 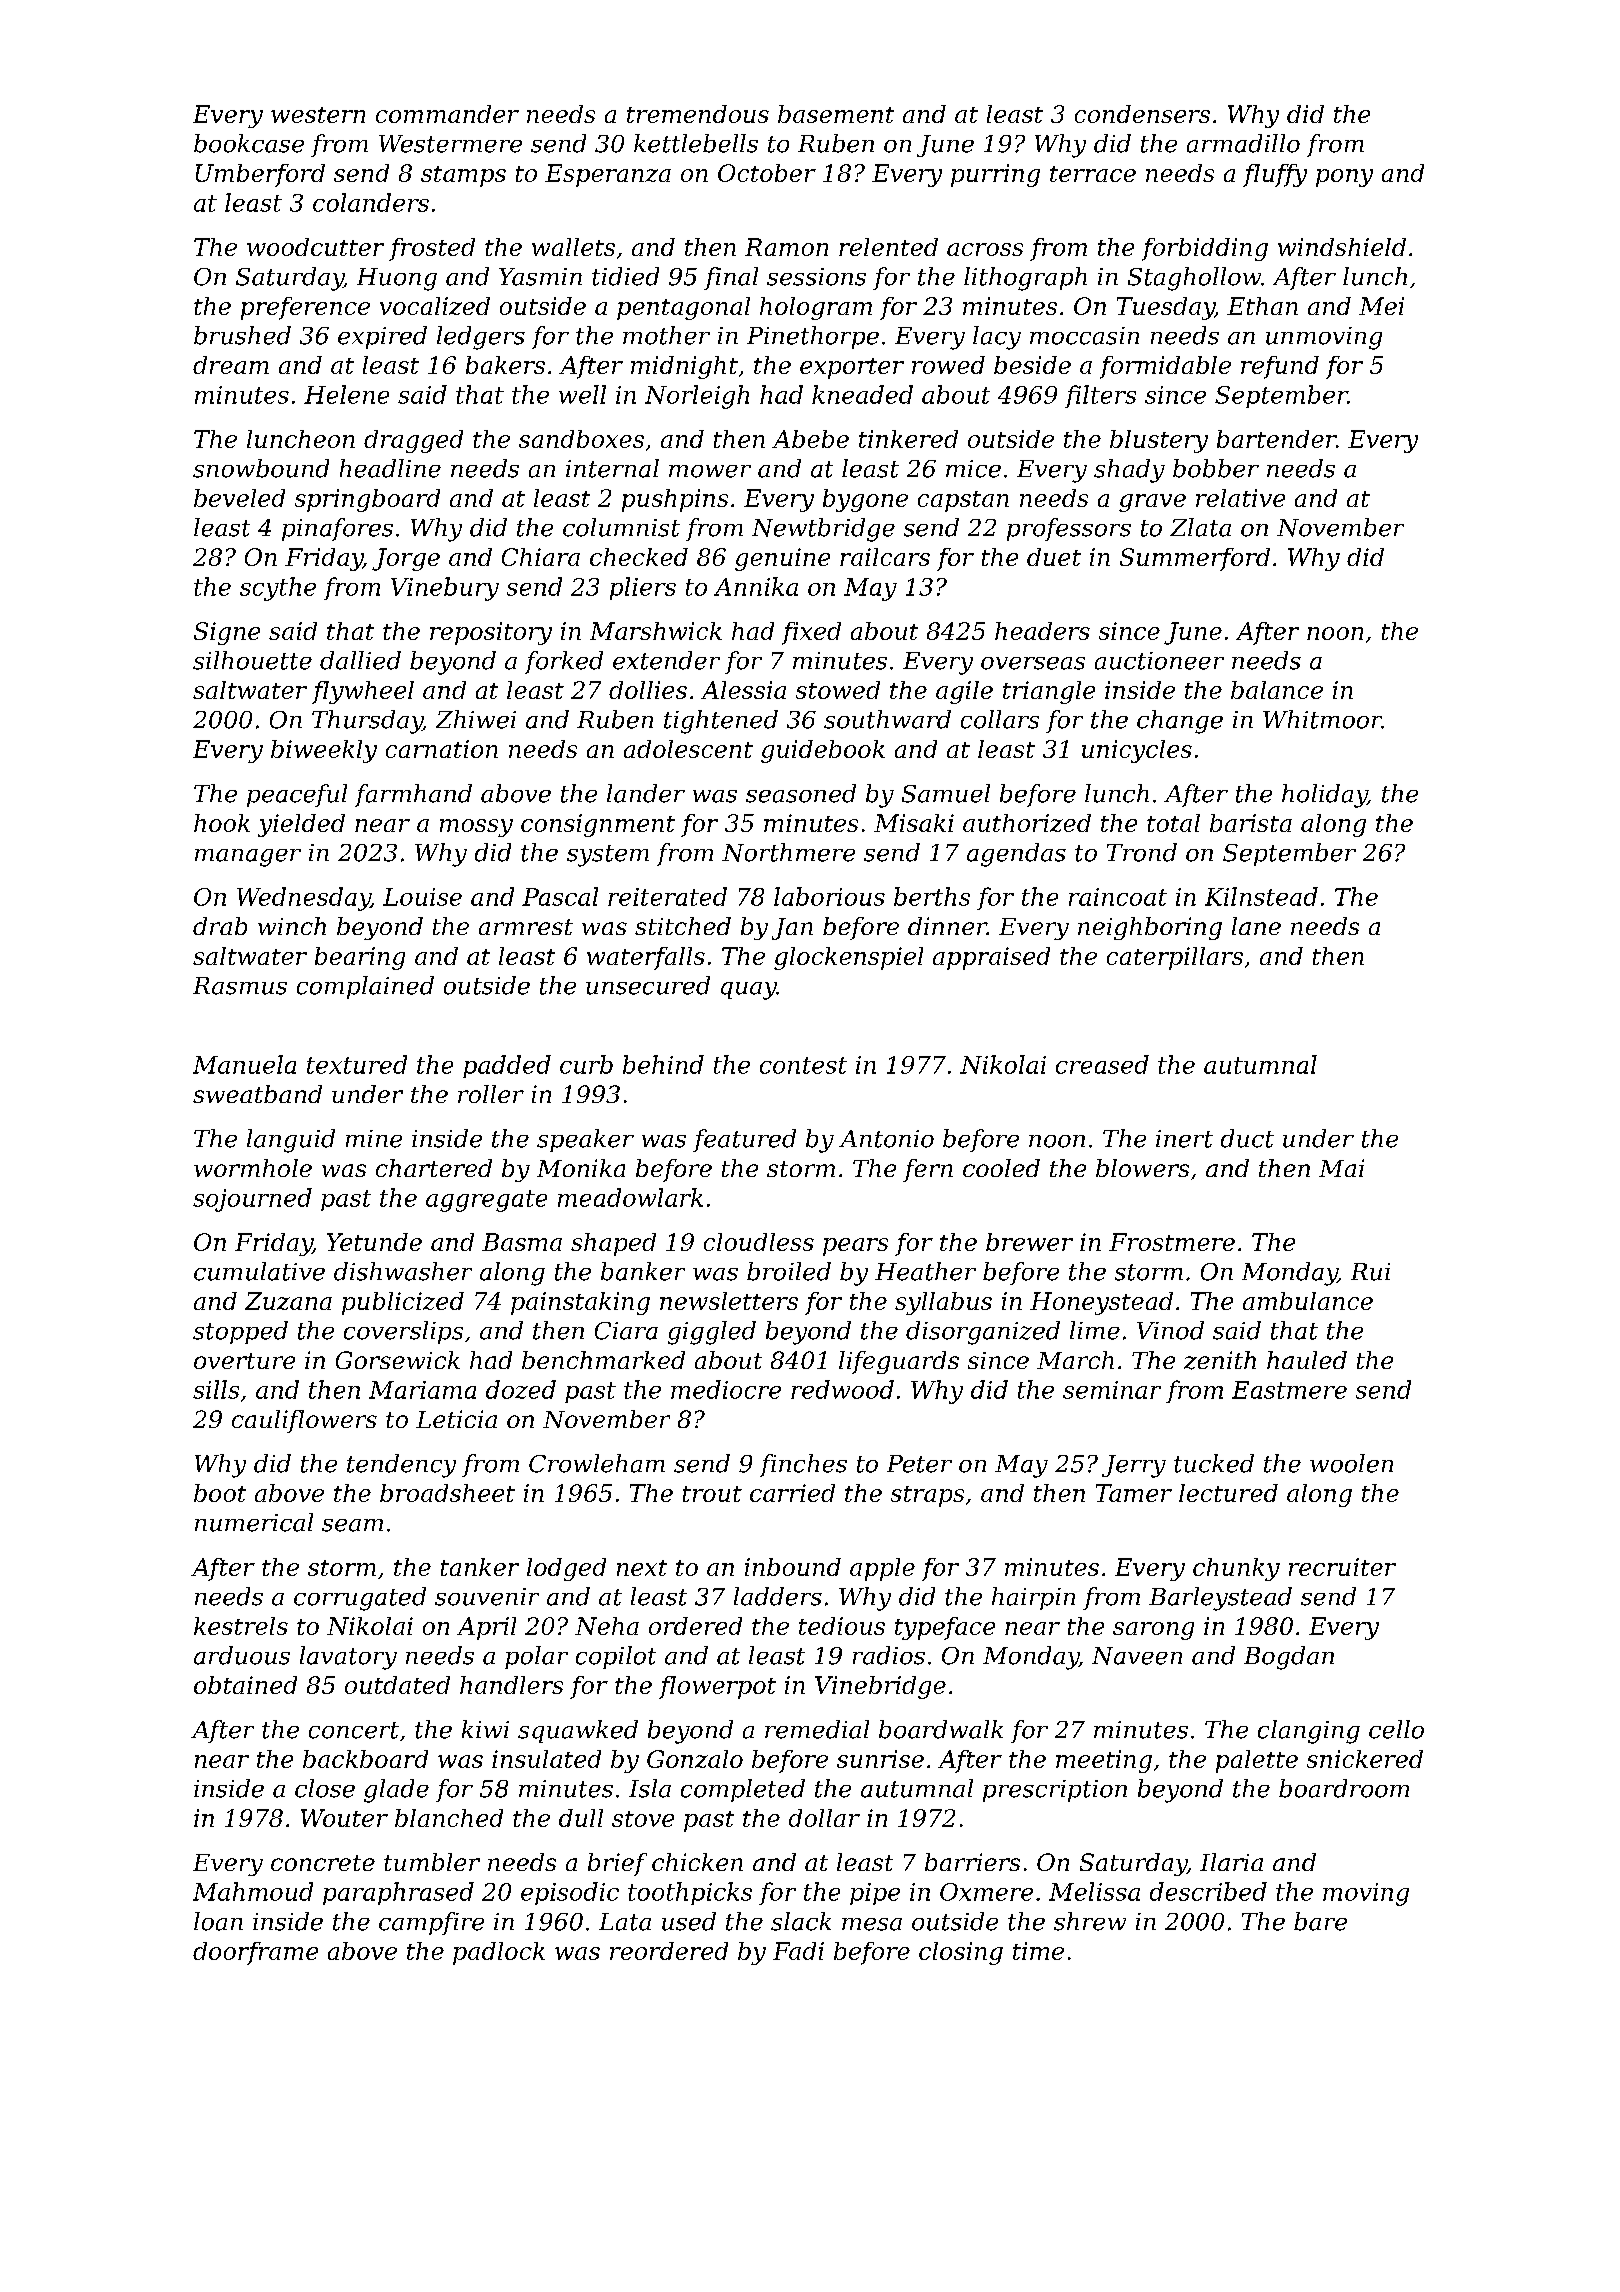 What do you see at coordinates (413, 441) in the document?
I see `dragged` at bounding box center [413, 441].
